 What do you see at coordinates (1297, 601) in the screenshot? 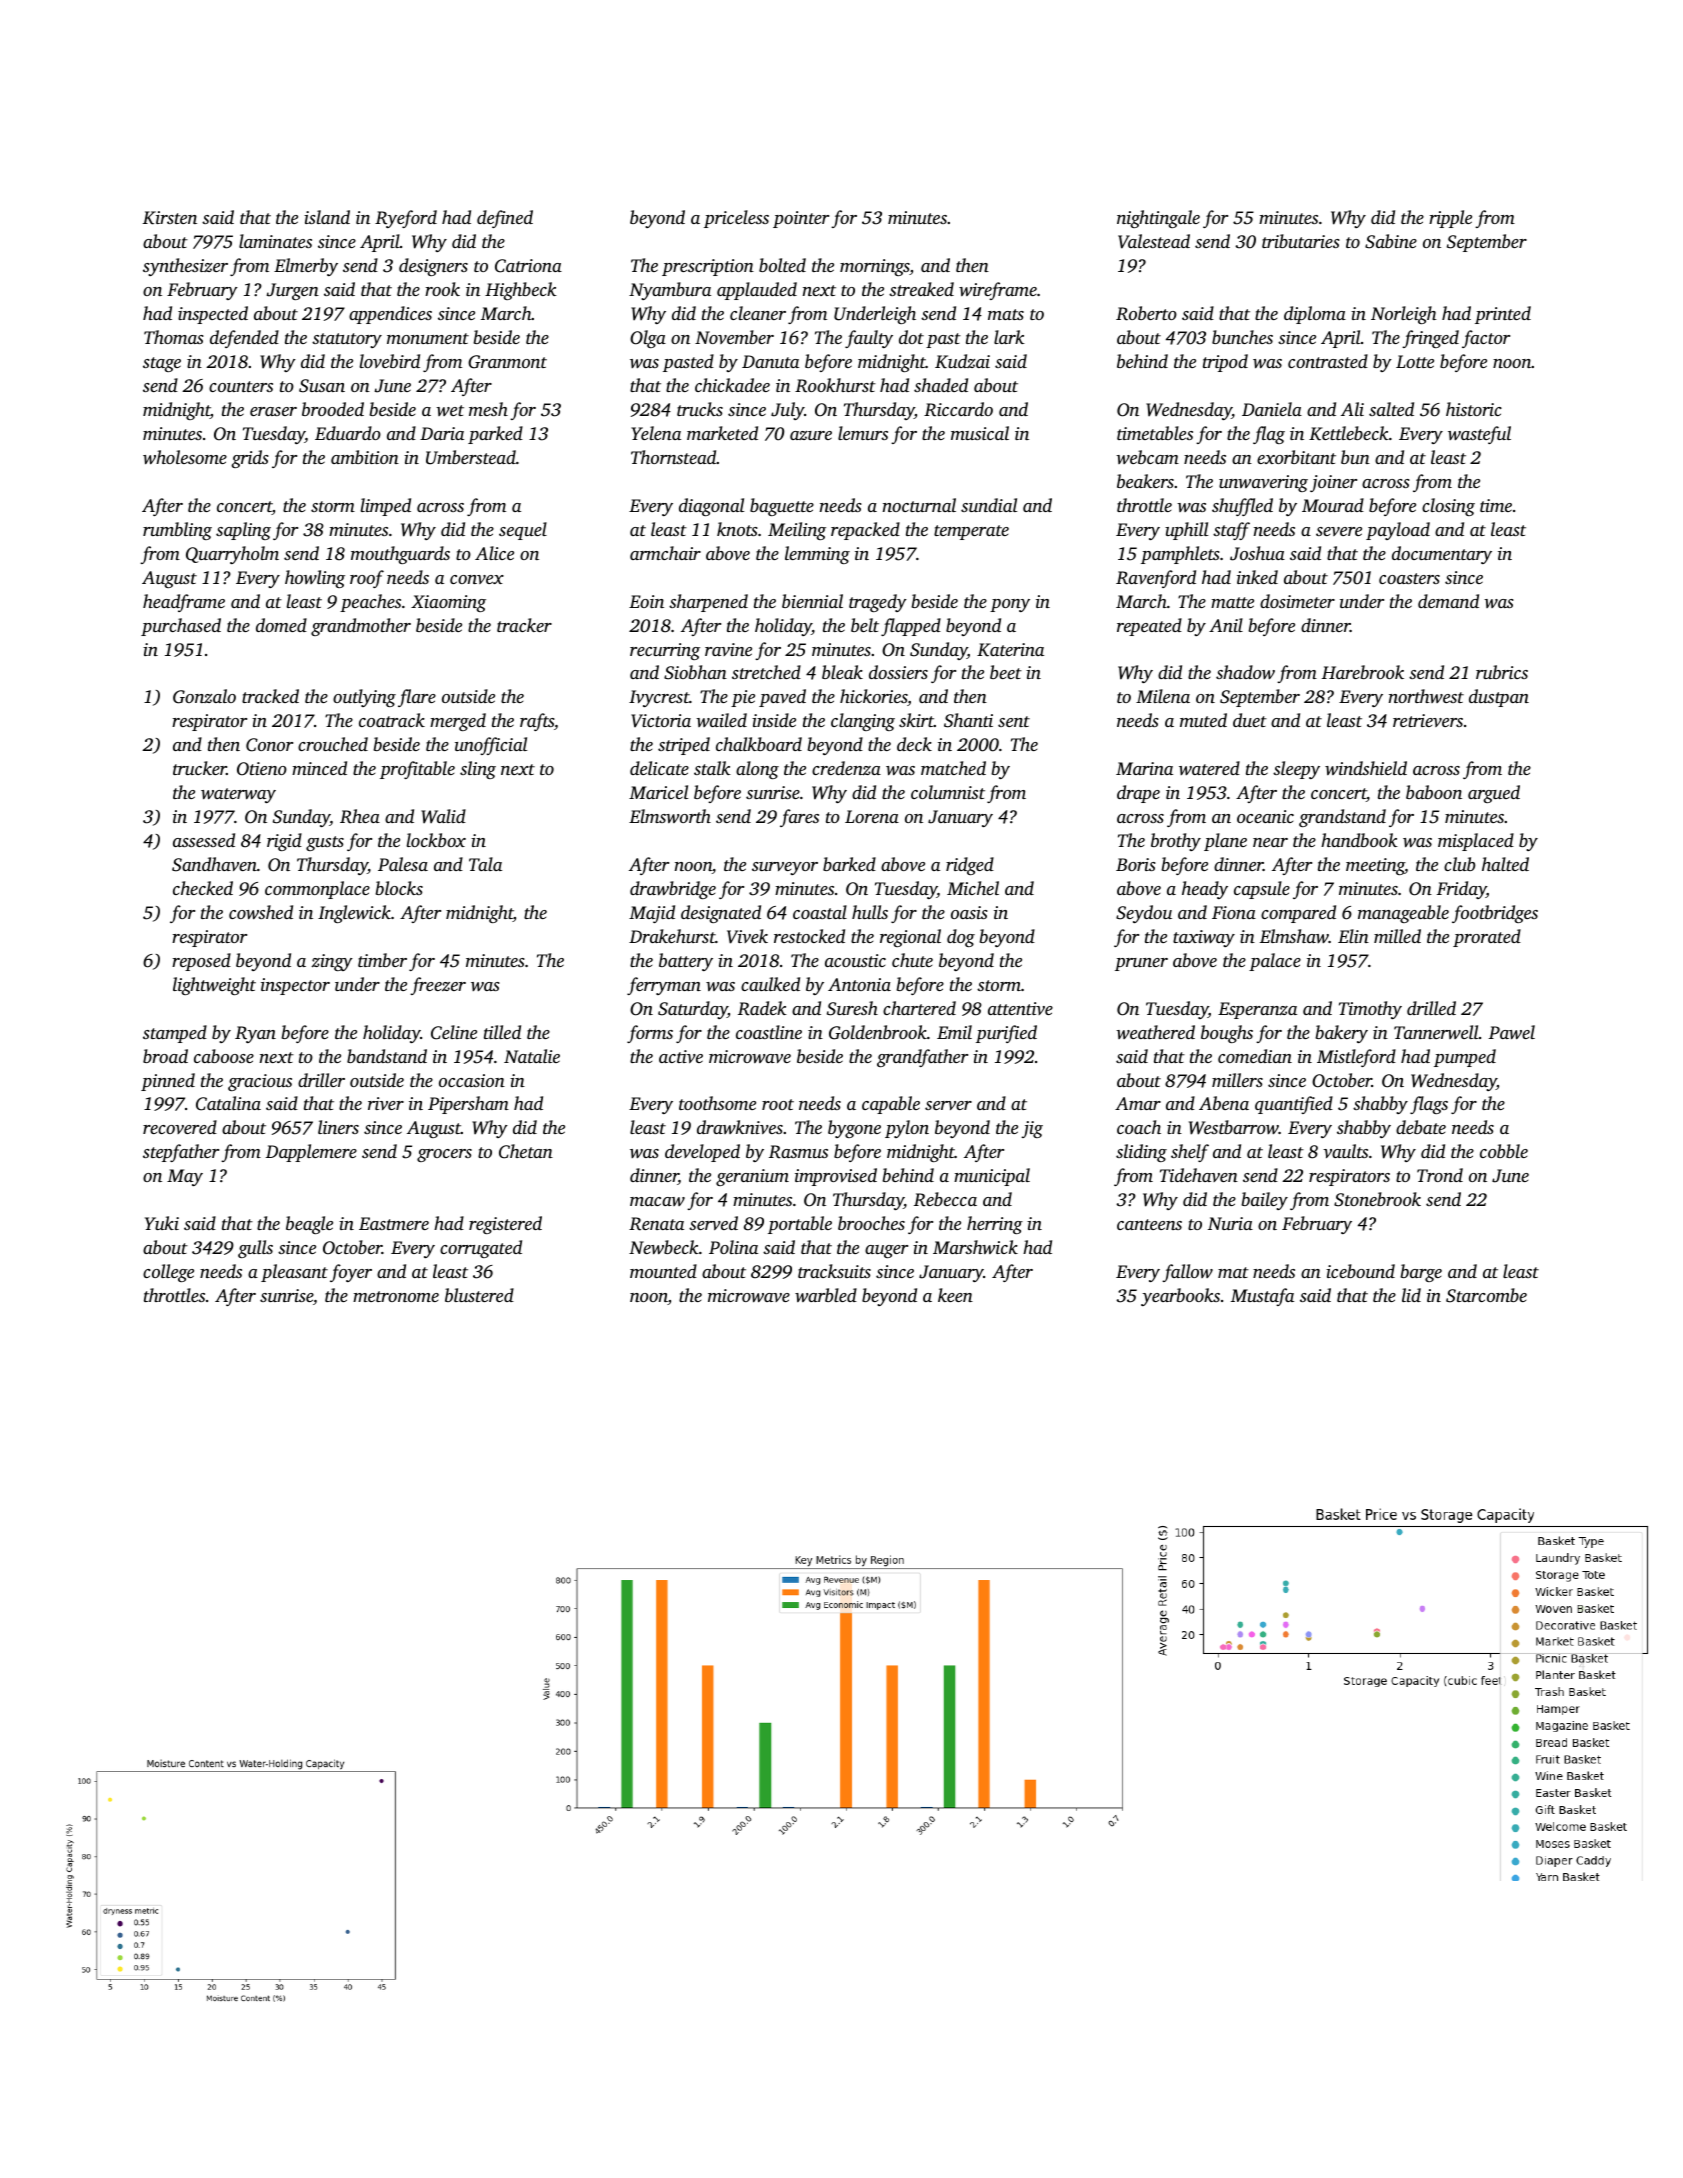
I see `dosimeter` at bounding box center [1297, 601].
